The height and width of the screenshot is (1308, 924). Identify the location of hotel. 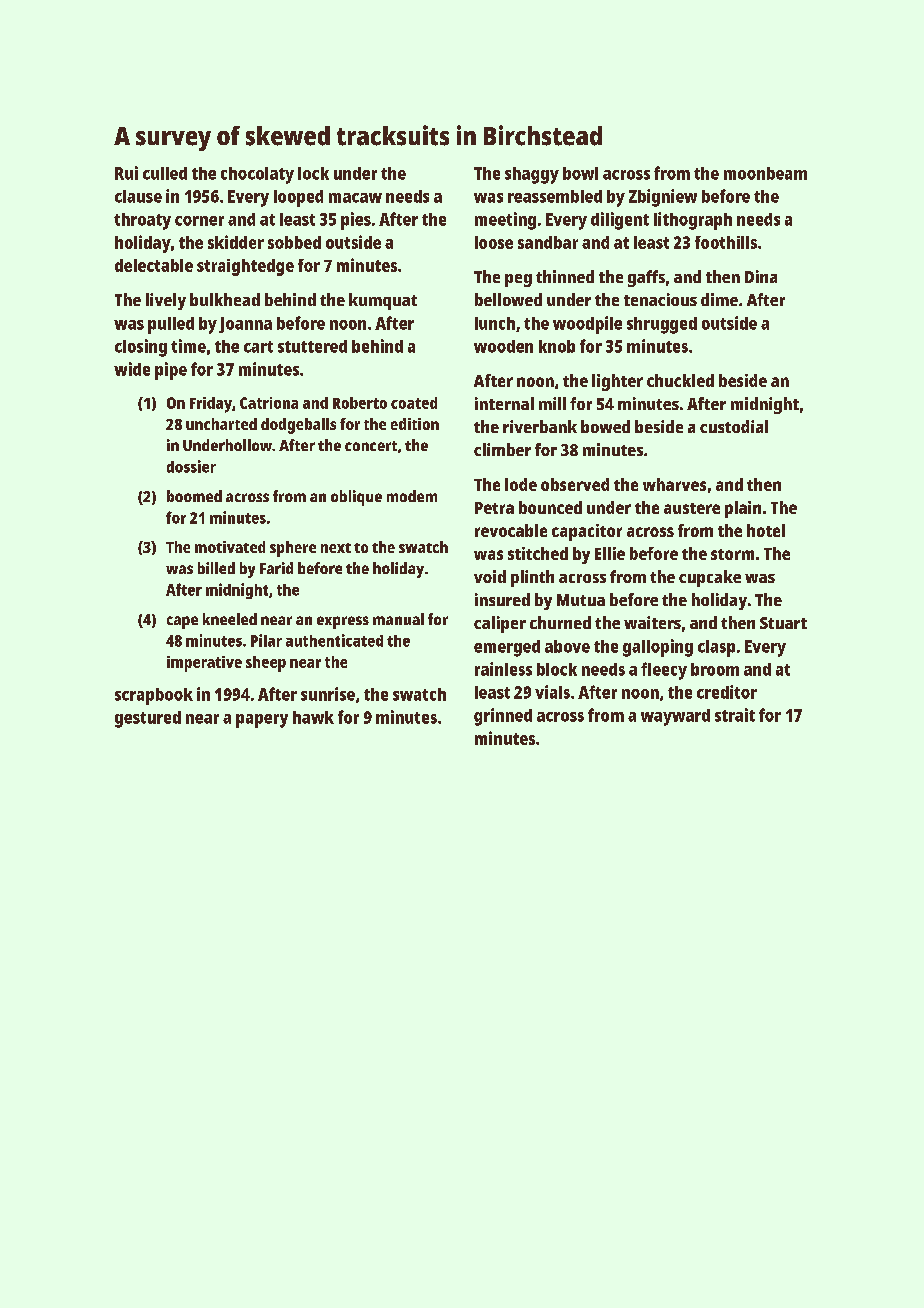
(766, 530).
